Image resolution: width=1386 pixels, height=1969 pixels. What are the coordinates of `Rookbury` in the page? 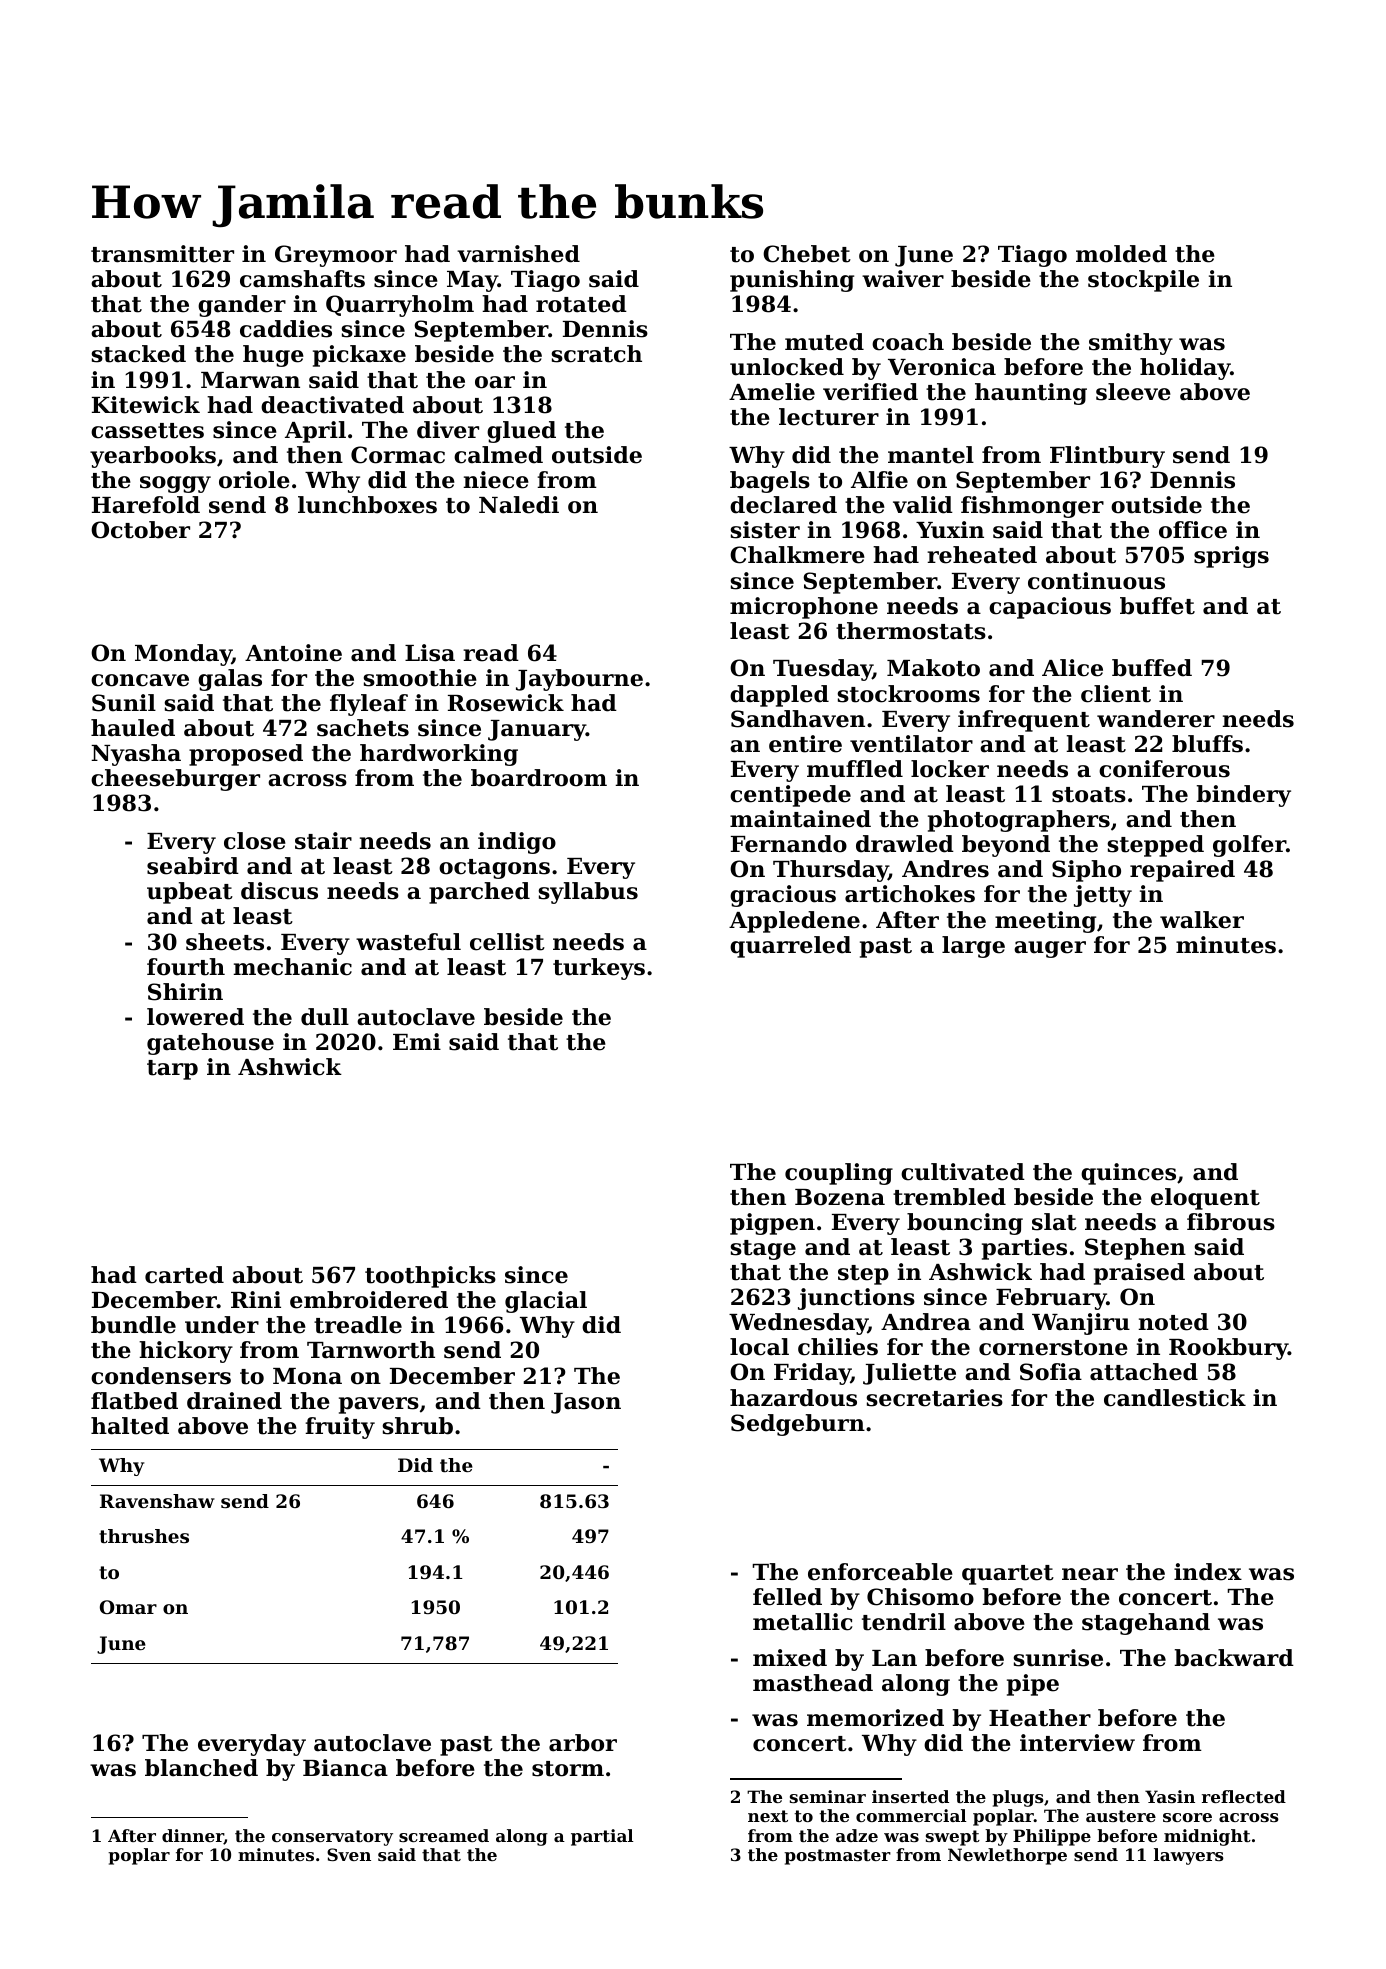 It's located at (1228, 1349).
